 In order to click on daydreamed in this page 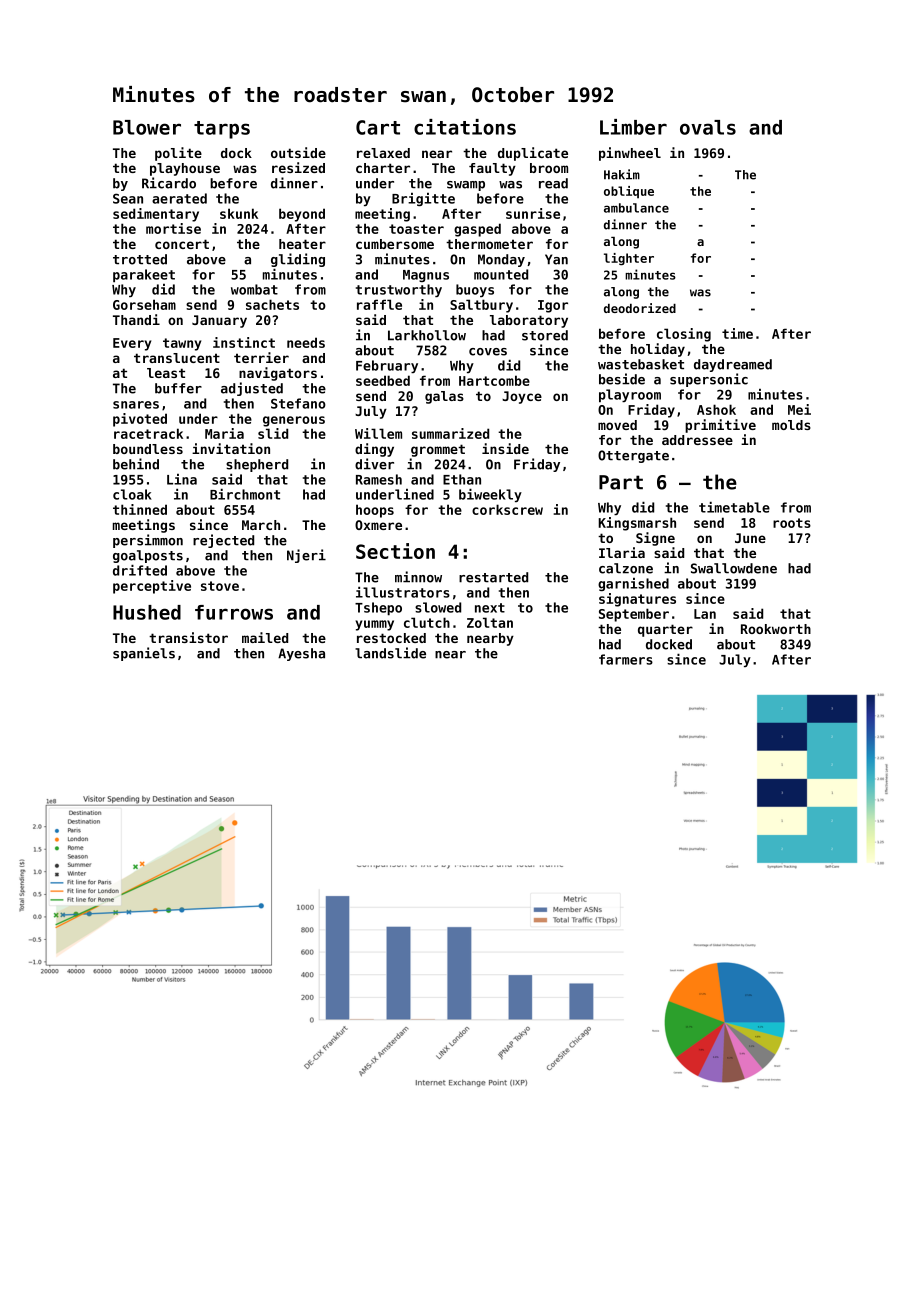, I will do `click(733, 365)`.
